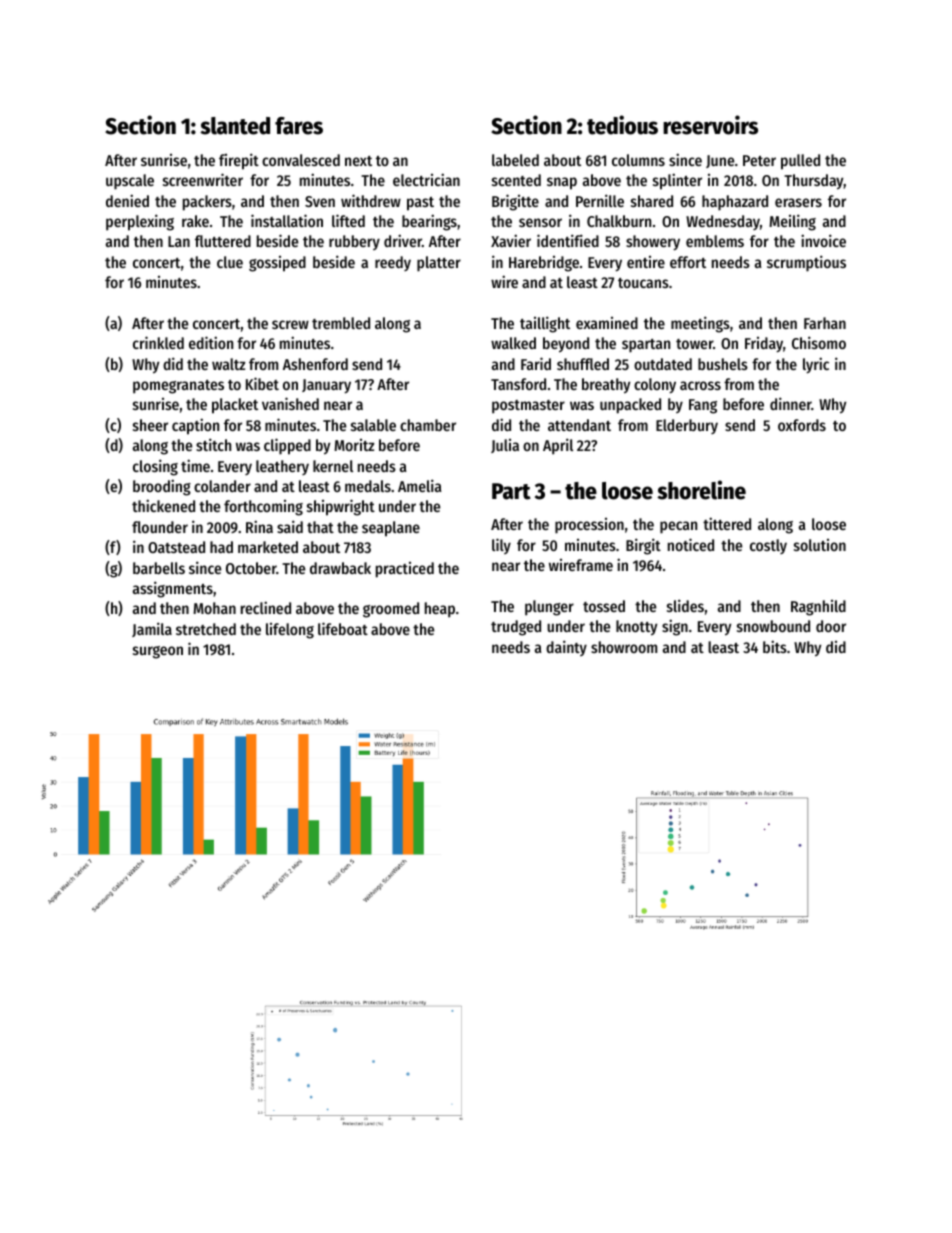 The width and height of the screenshot is (952, 1233). I want to click on Mohan, so click(214, 608).
